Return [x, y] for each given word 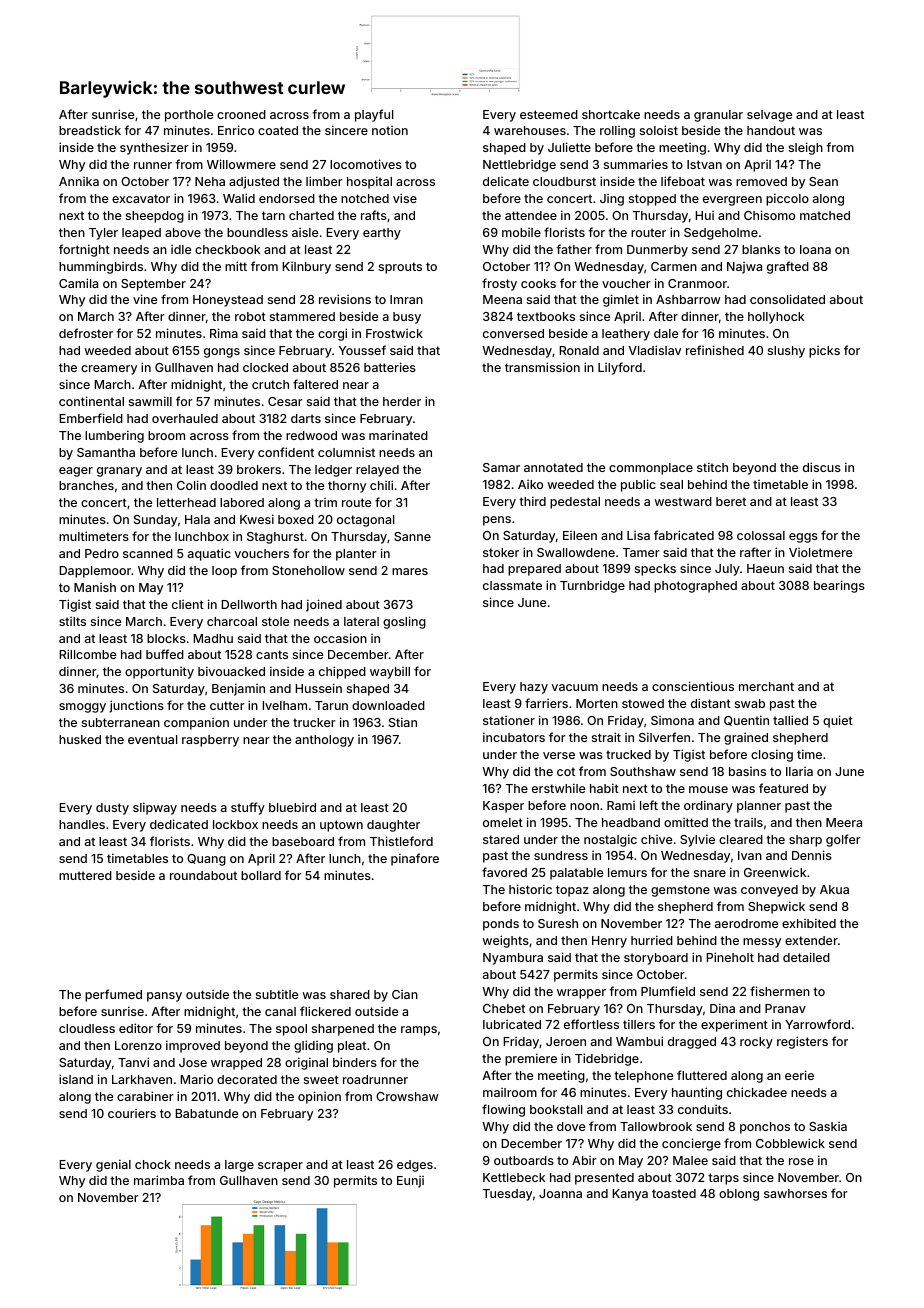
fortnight [84, 250]
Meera [844, 822]
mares [410, 571]
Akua [834, 889]
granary [119, 472]
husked [80, 739]
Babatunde [206, 1113]
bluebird [292, 807]
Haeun [765, 568]
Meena [502, 299]
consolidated [787, 299]
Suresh [558, 923]
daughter [393, 826]
